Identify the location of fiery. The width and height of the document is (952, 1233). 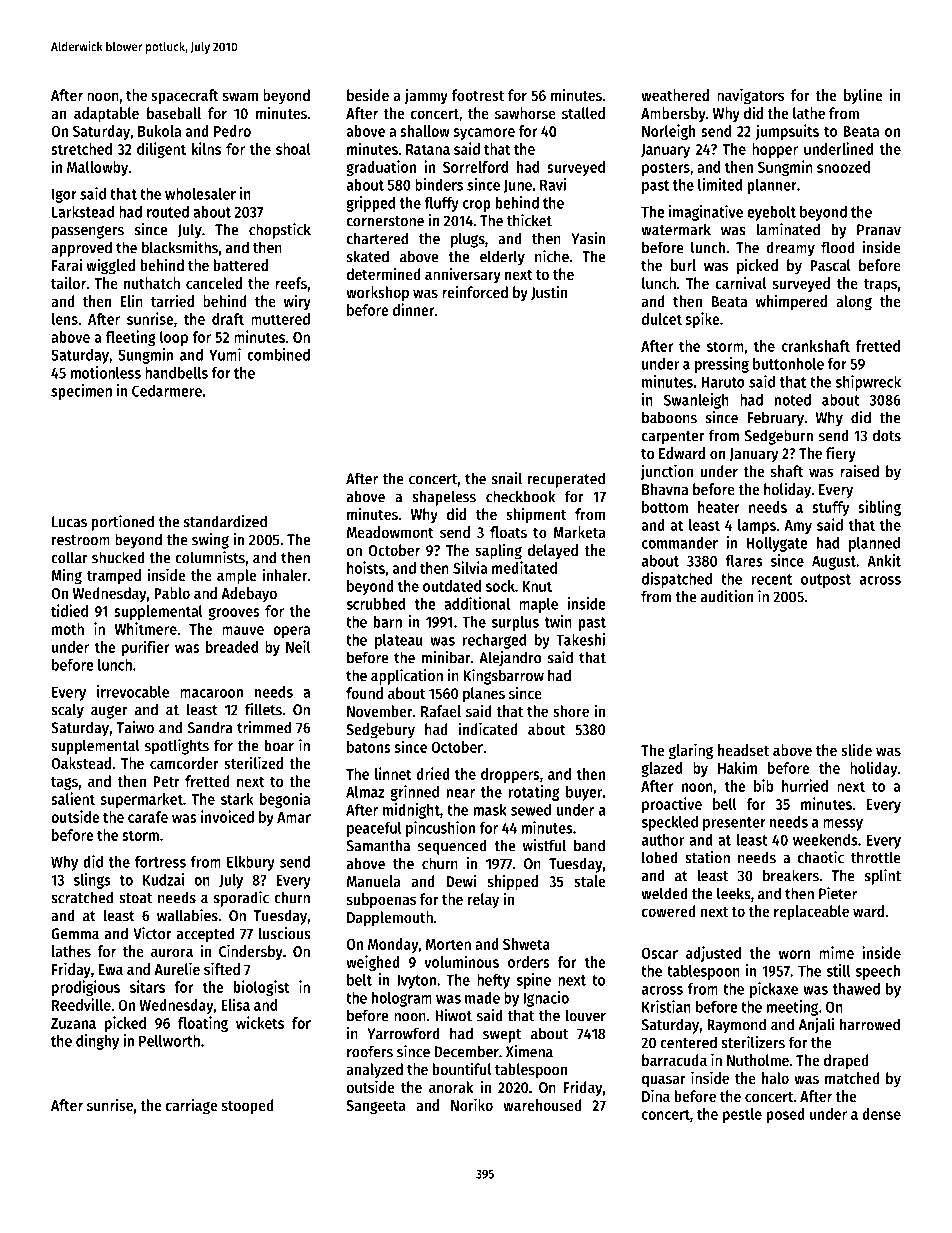
(841, 454).
